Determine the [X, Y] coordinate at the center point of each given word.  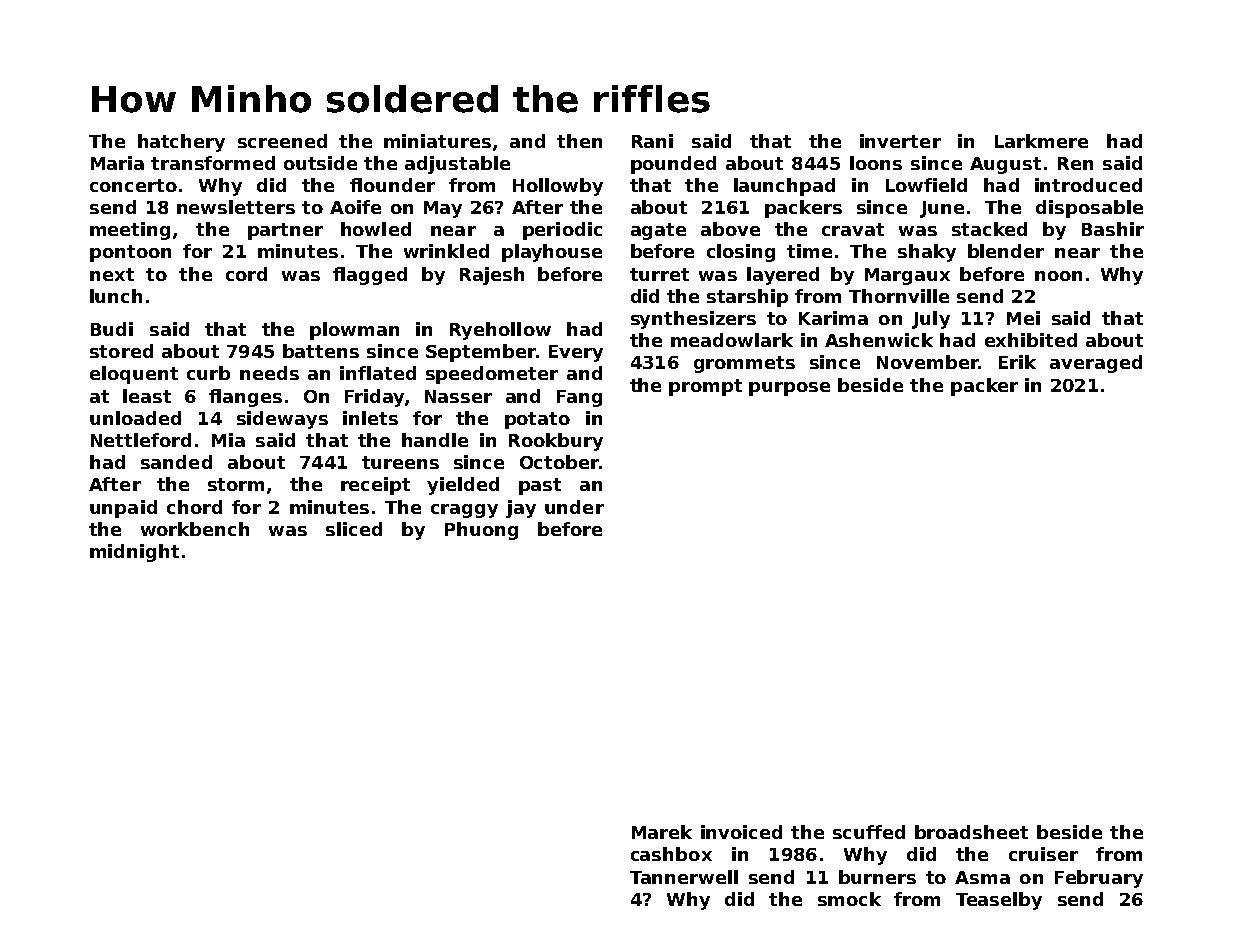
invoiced [741, 832]
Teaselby [999, 901]
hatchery [181, 143]
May [443, 209]
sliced [354, 529]
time [809, 251]
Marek [662, 832]
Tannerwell [684, 877]
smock [849, 899]
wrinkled [446, 251]
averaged [1096, 364]
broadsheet [971, 832]
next [112, 274]
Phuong [481, 531]
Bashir [1113, 229]
